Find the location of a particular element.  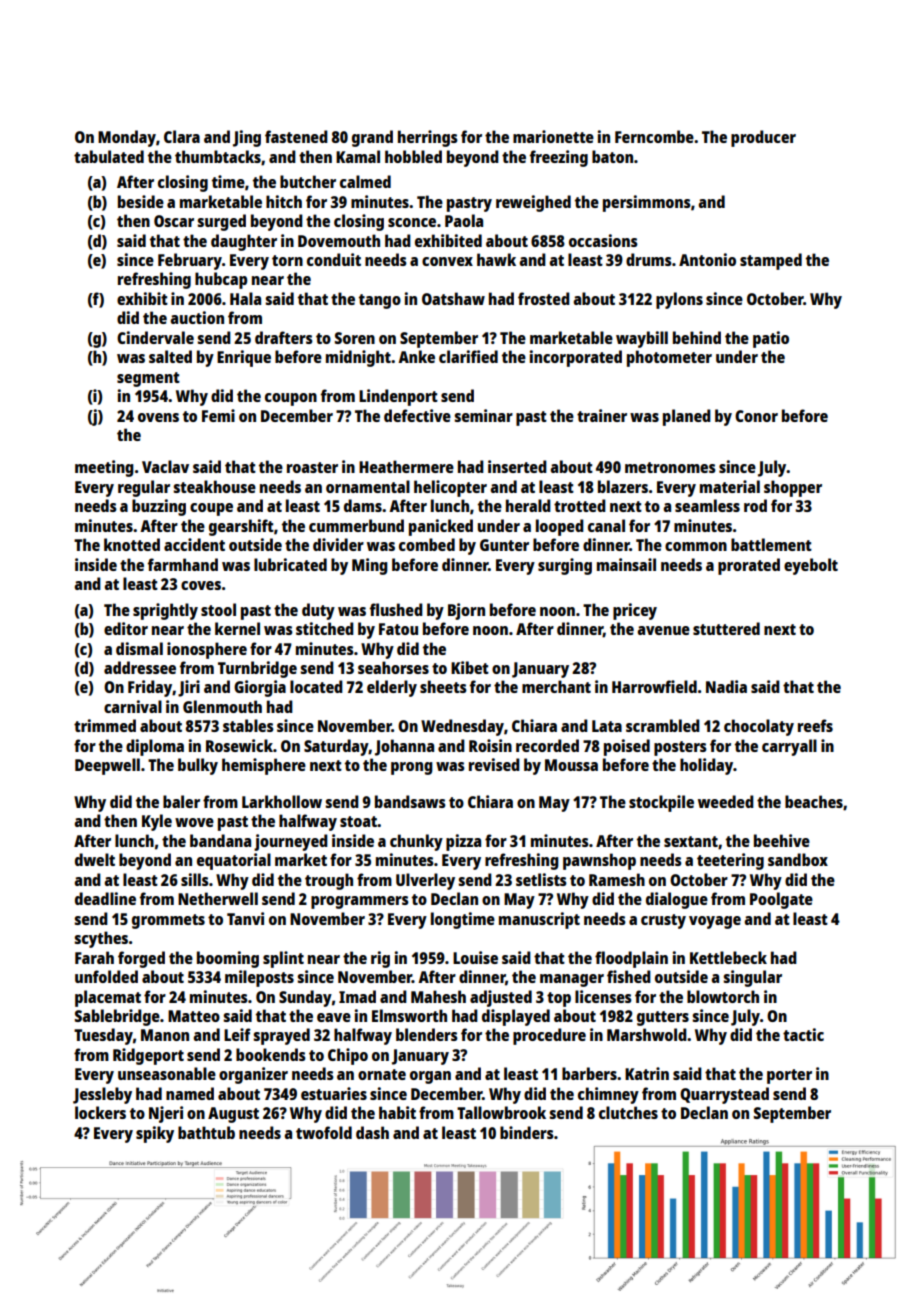

scrambled is located at coordinates (663, 725).
